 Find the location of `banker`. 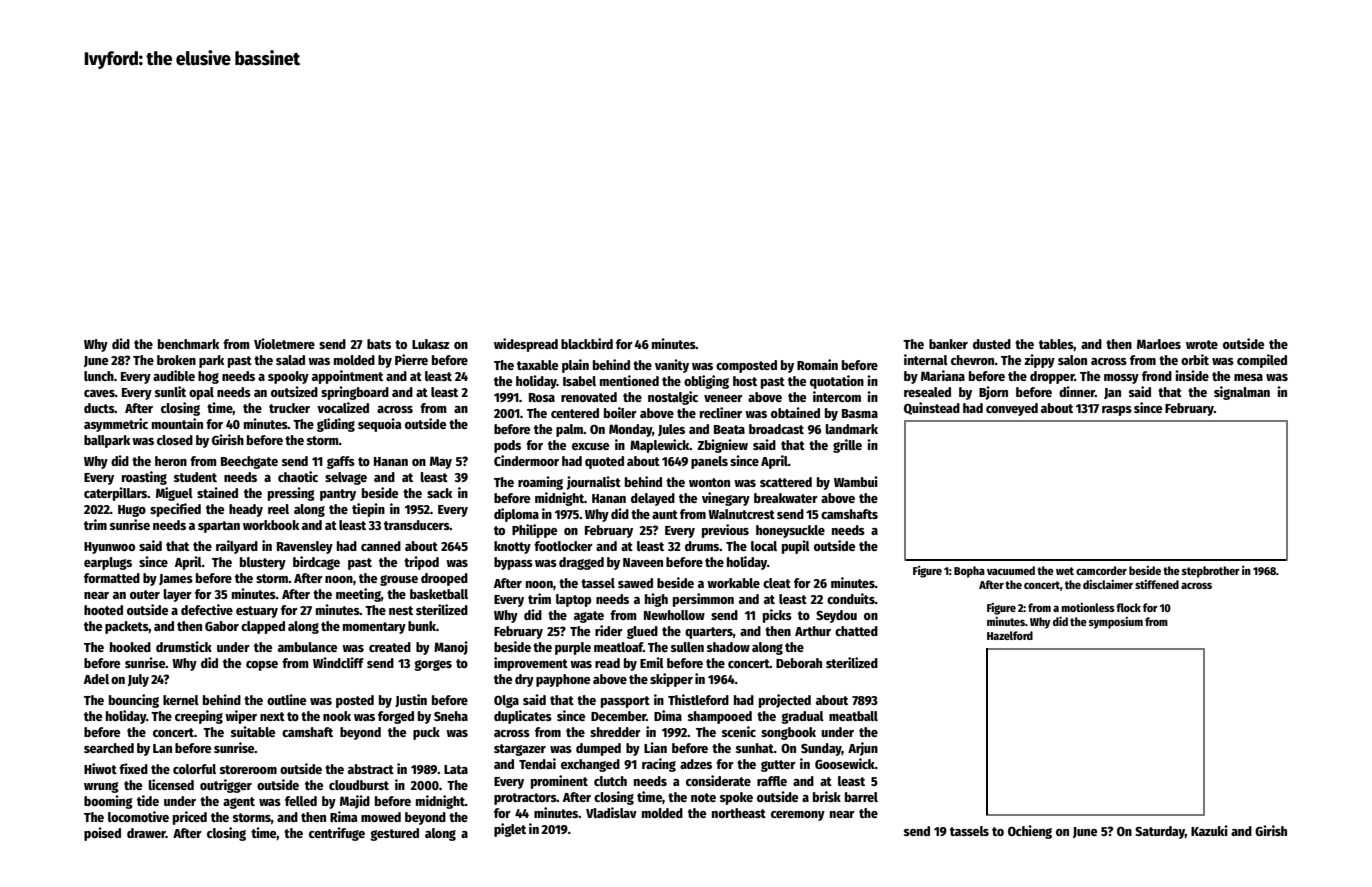

banker is located at coordinates (948, 344).
